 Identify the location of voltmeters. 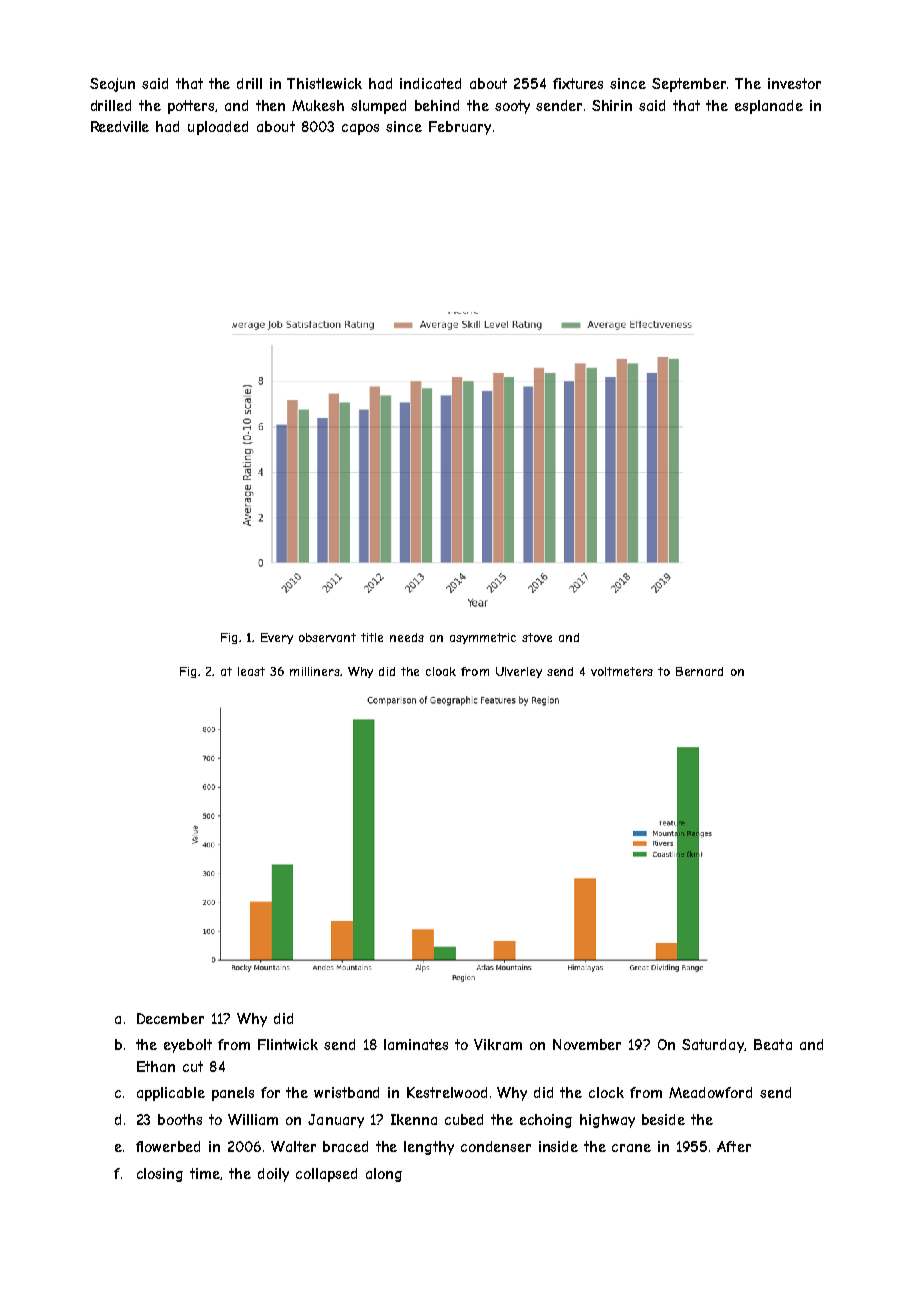
(622, 671).
